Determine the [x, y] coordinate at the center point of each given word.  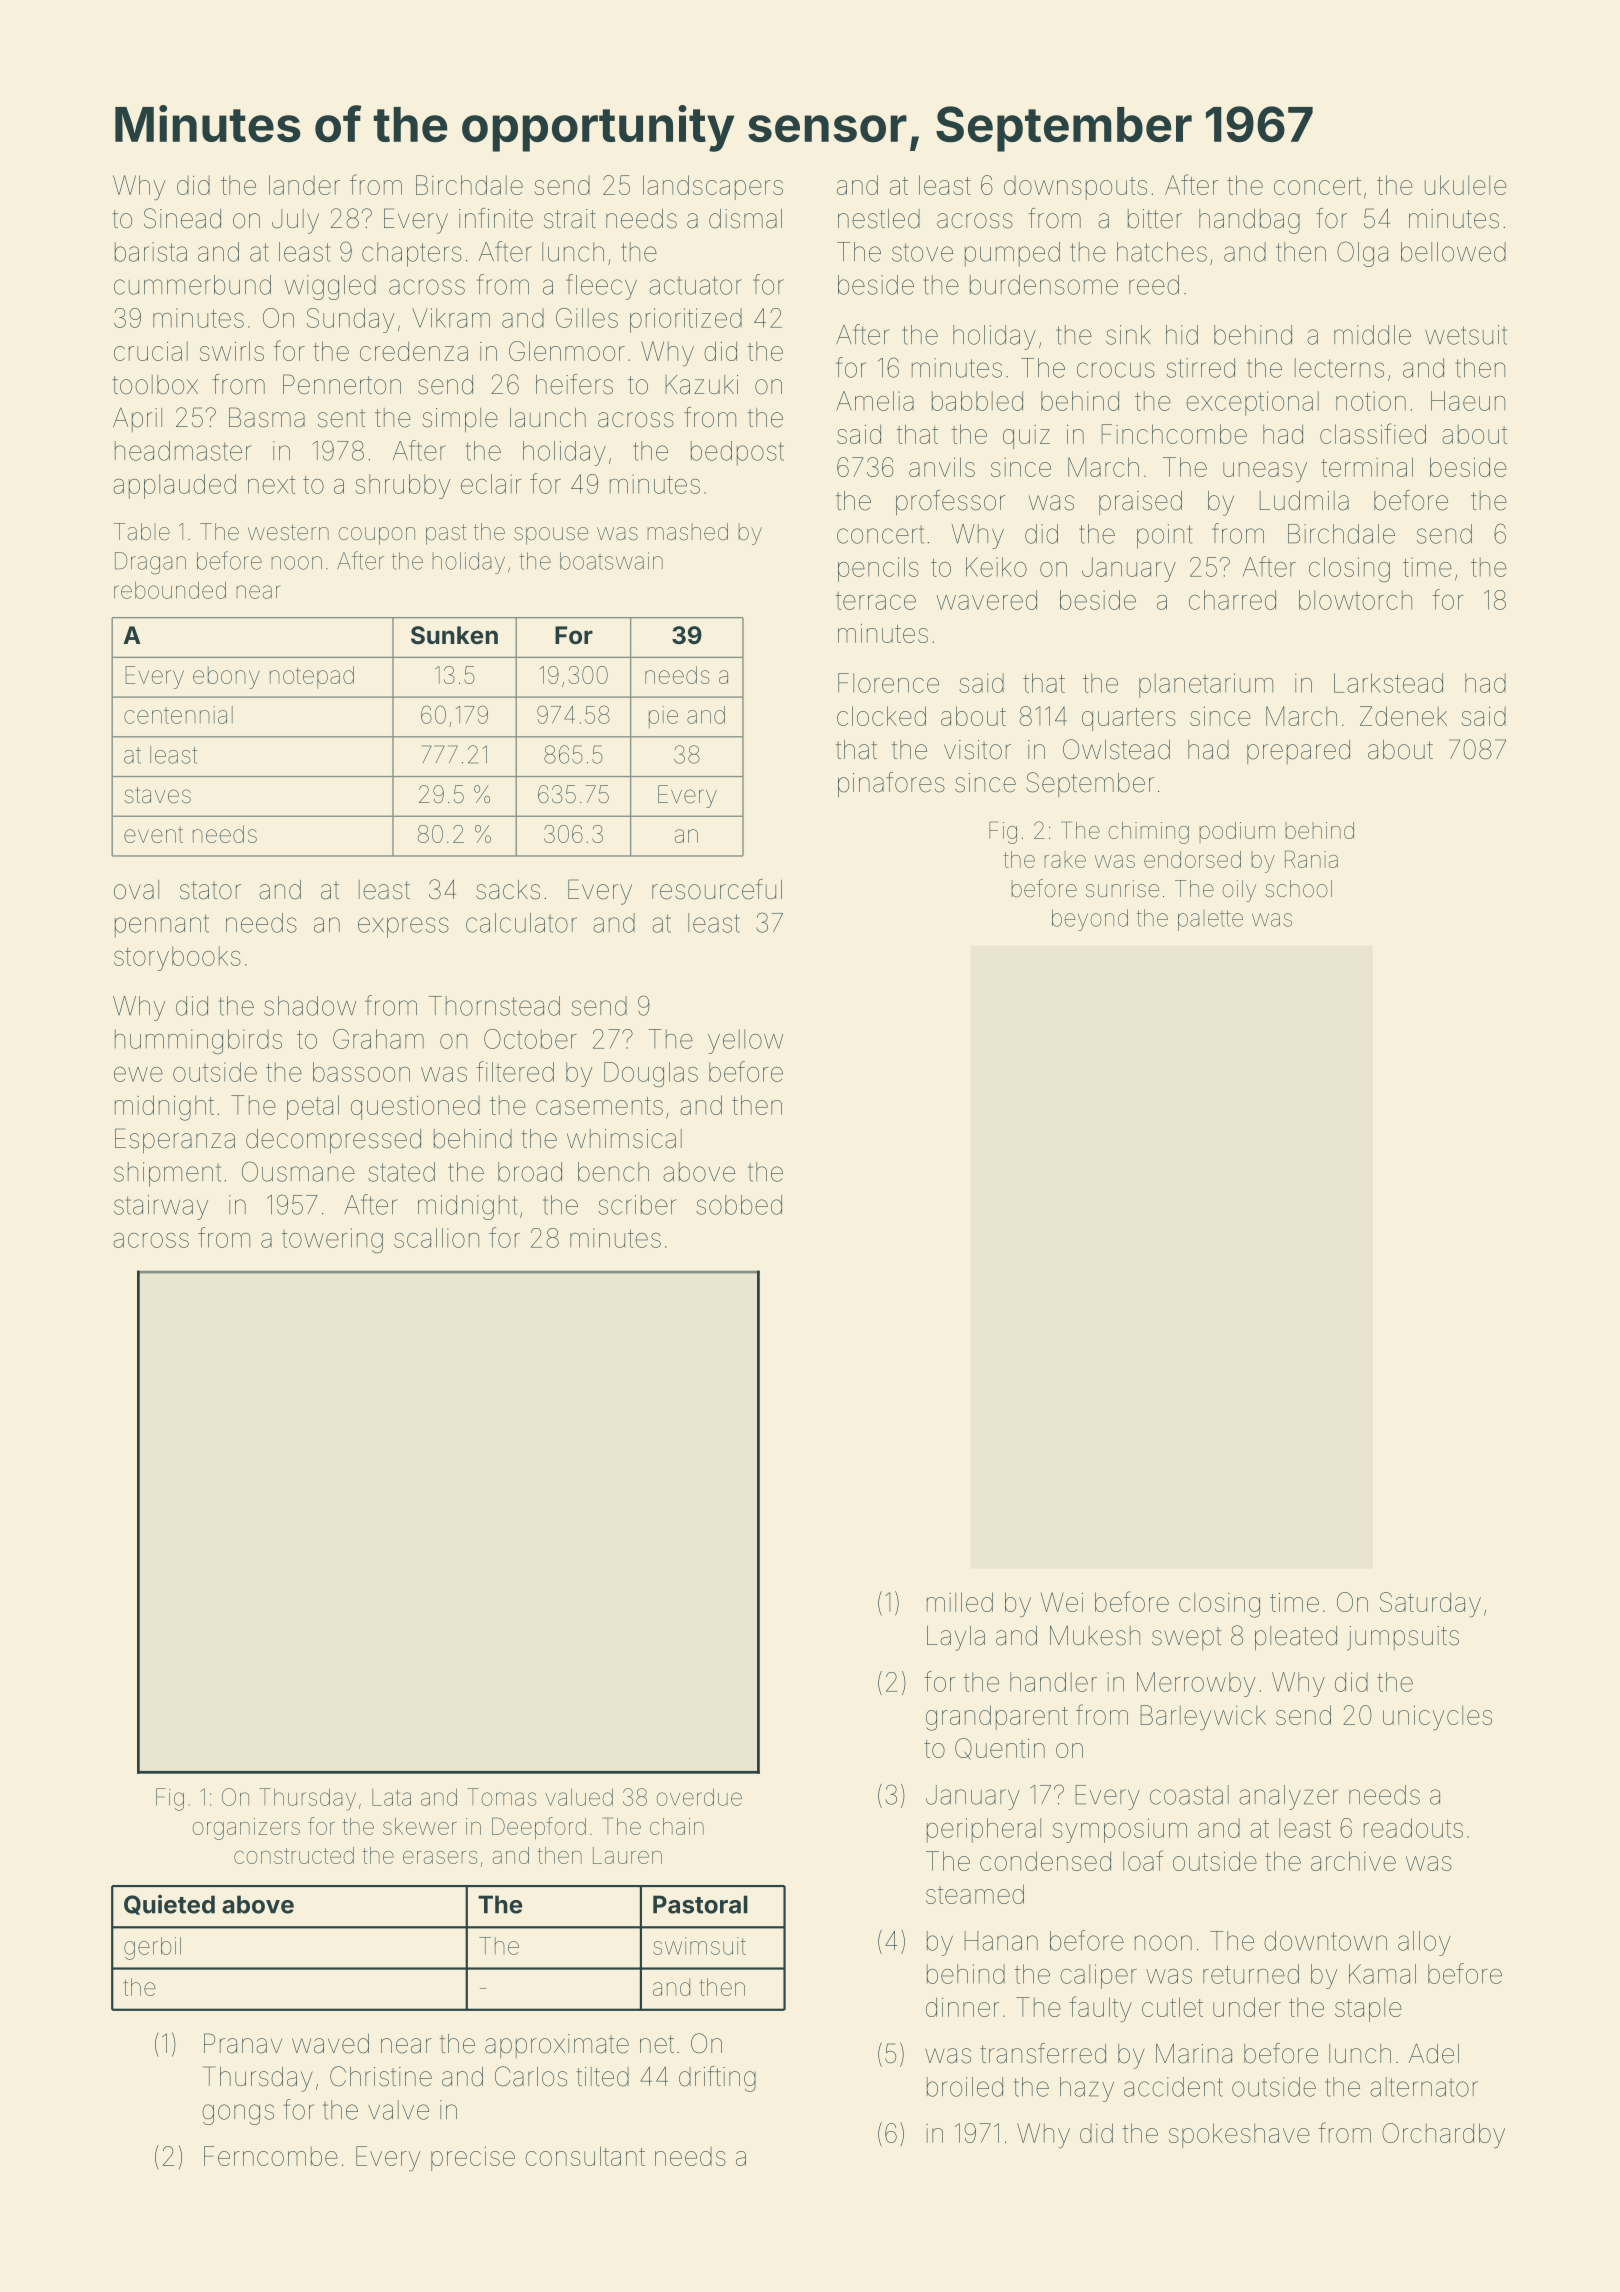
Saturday [1430, 1604]
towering [332, 1240]
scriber [637, 1205]
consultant [585, 2156]
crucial [151, 351]
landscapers [713, 187]
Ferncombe [271, 2156]
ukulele [1466, 185]
